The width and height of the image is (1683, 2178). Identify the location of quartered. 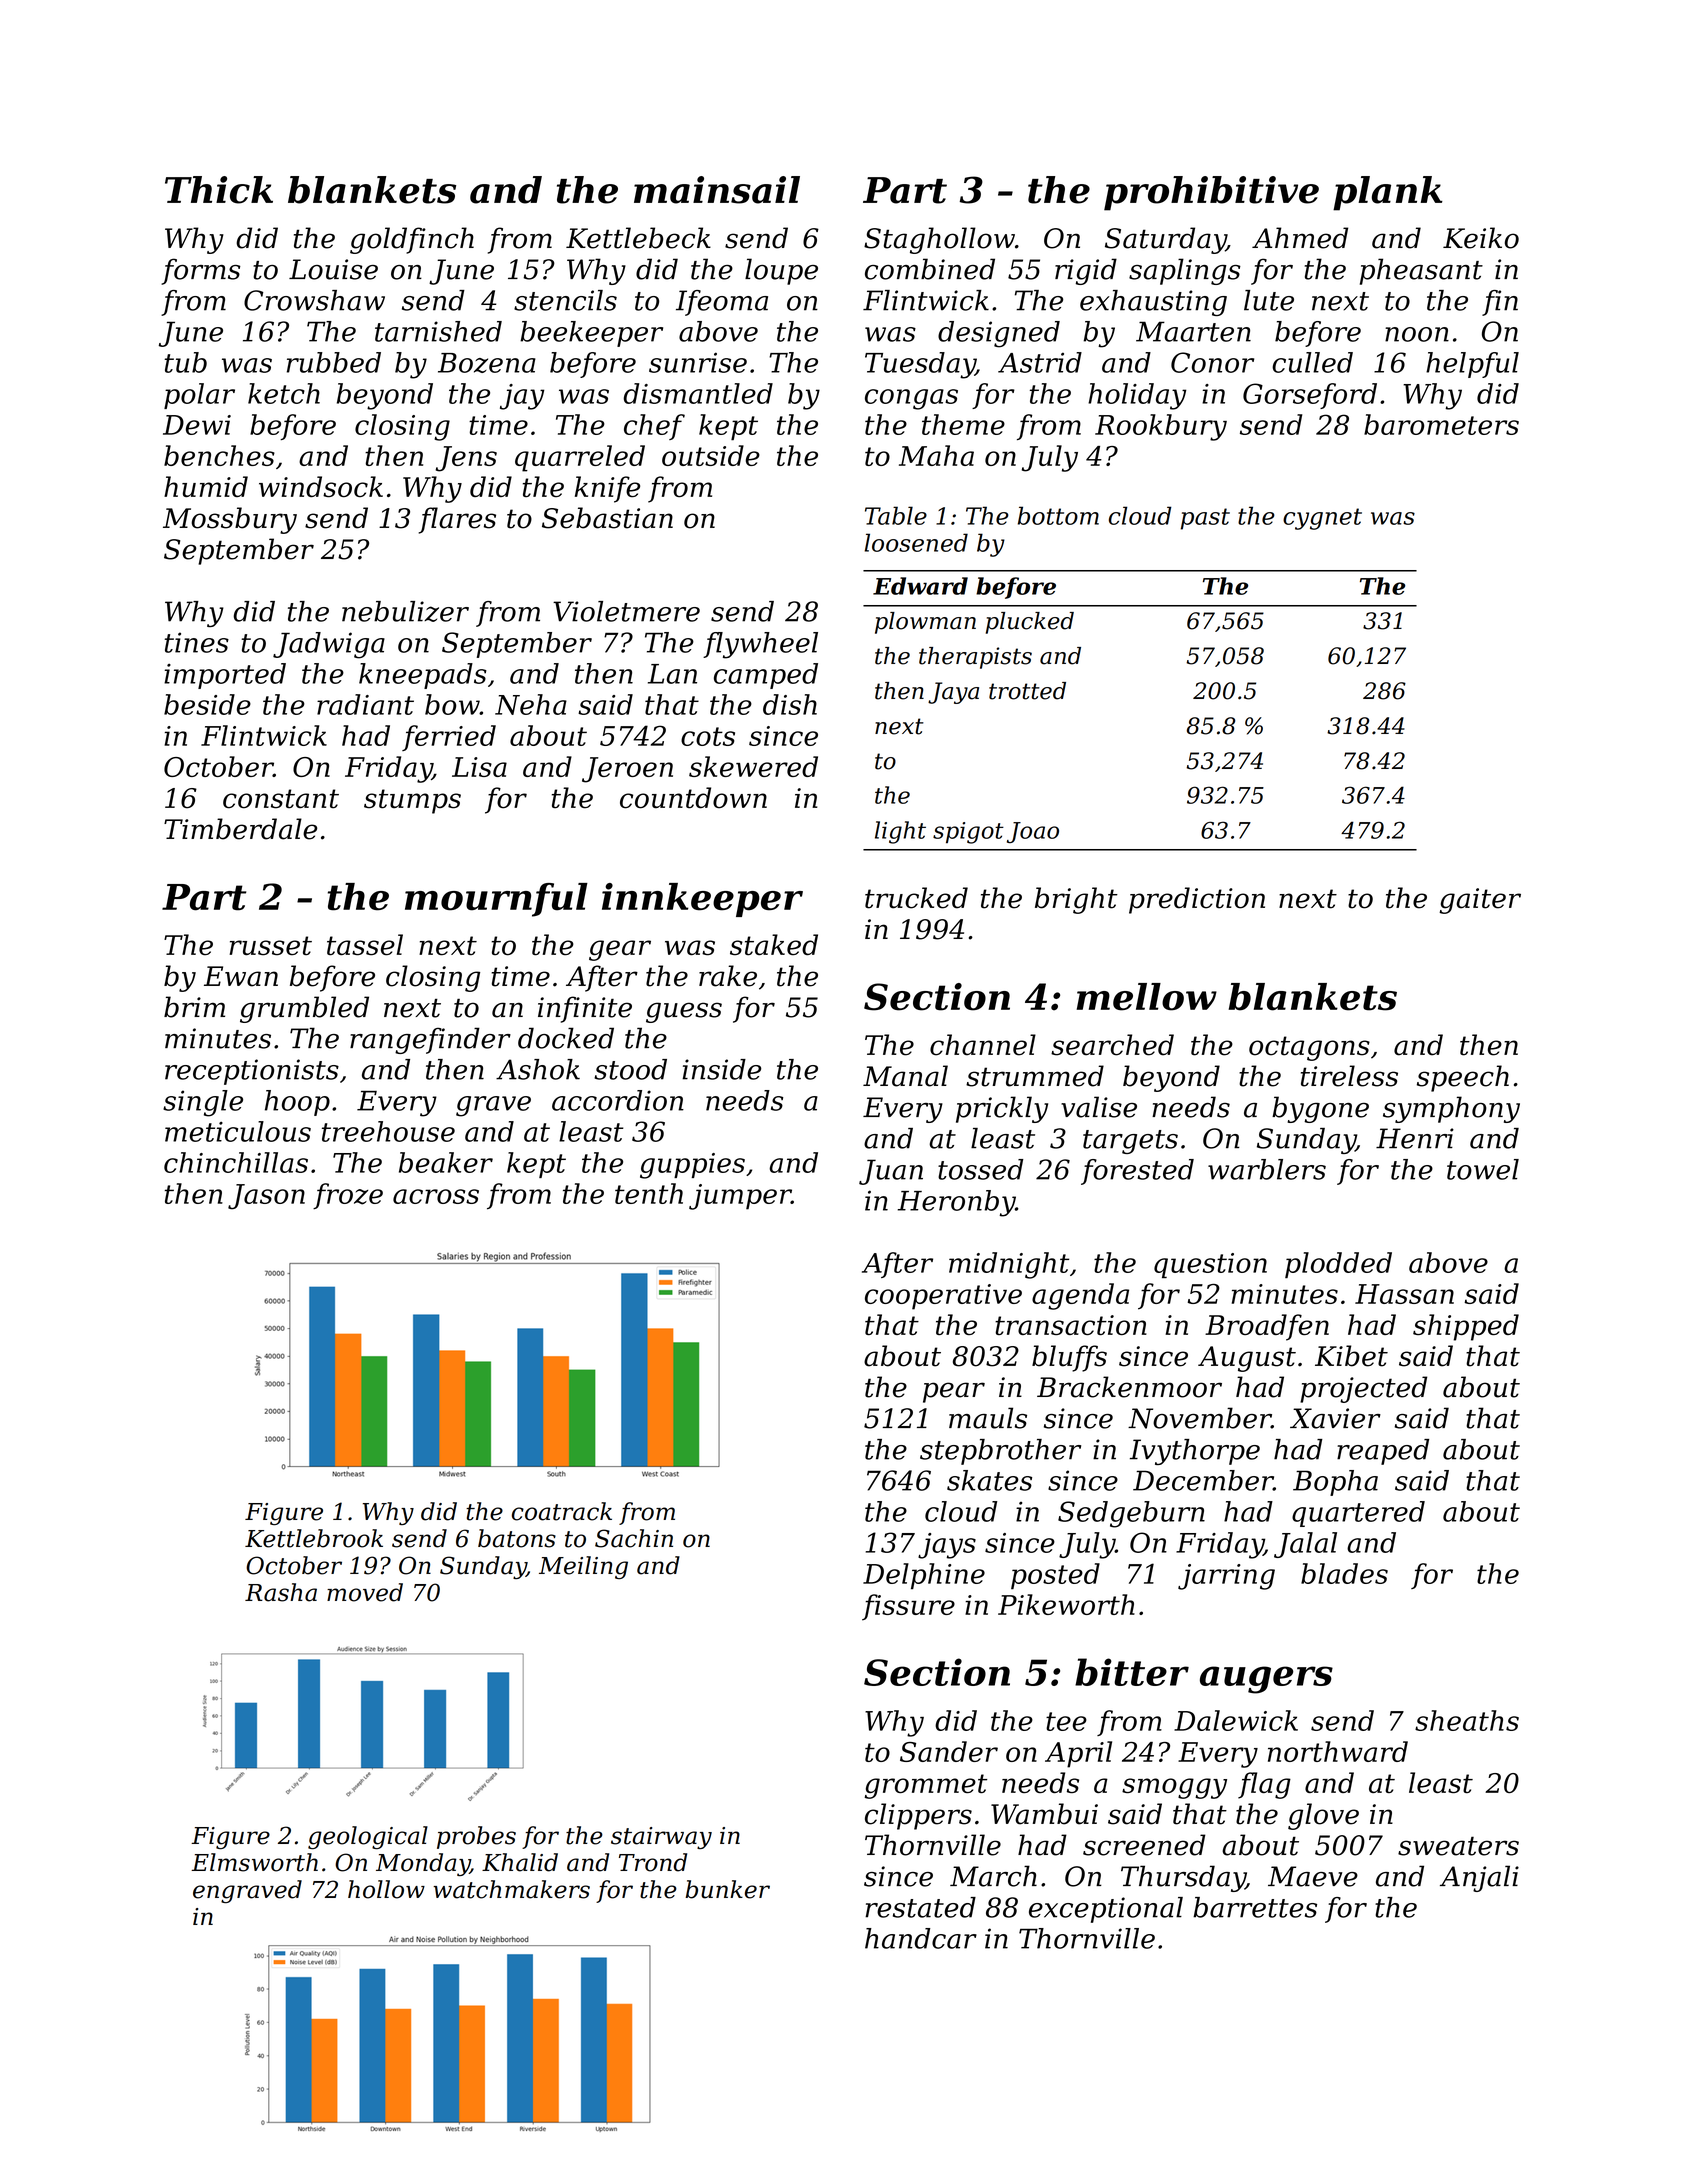
(1358, 1514).
